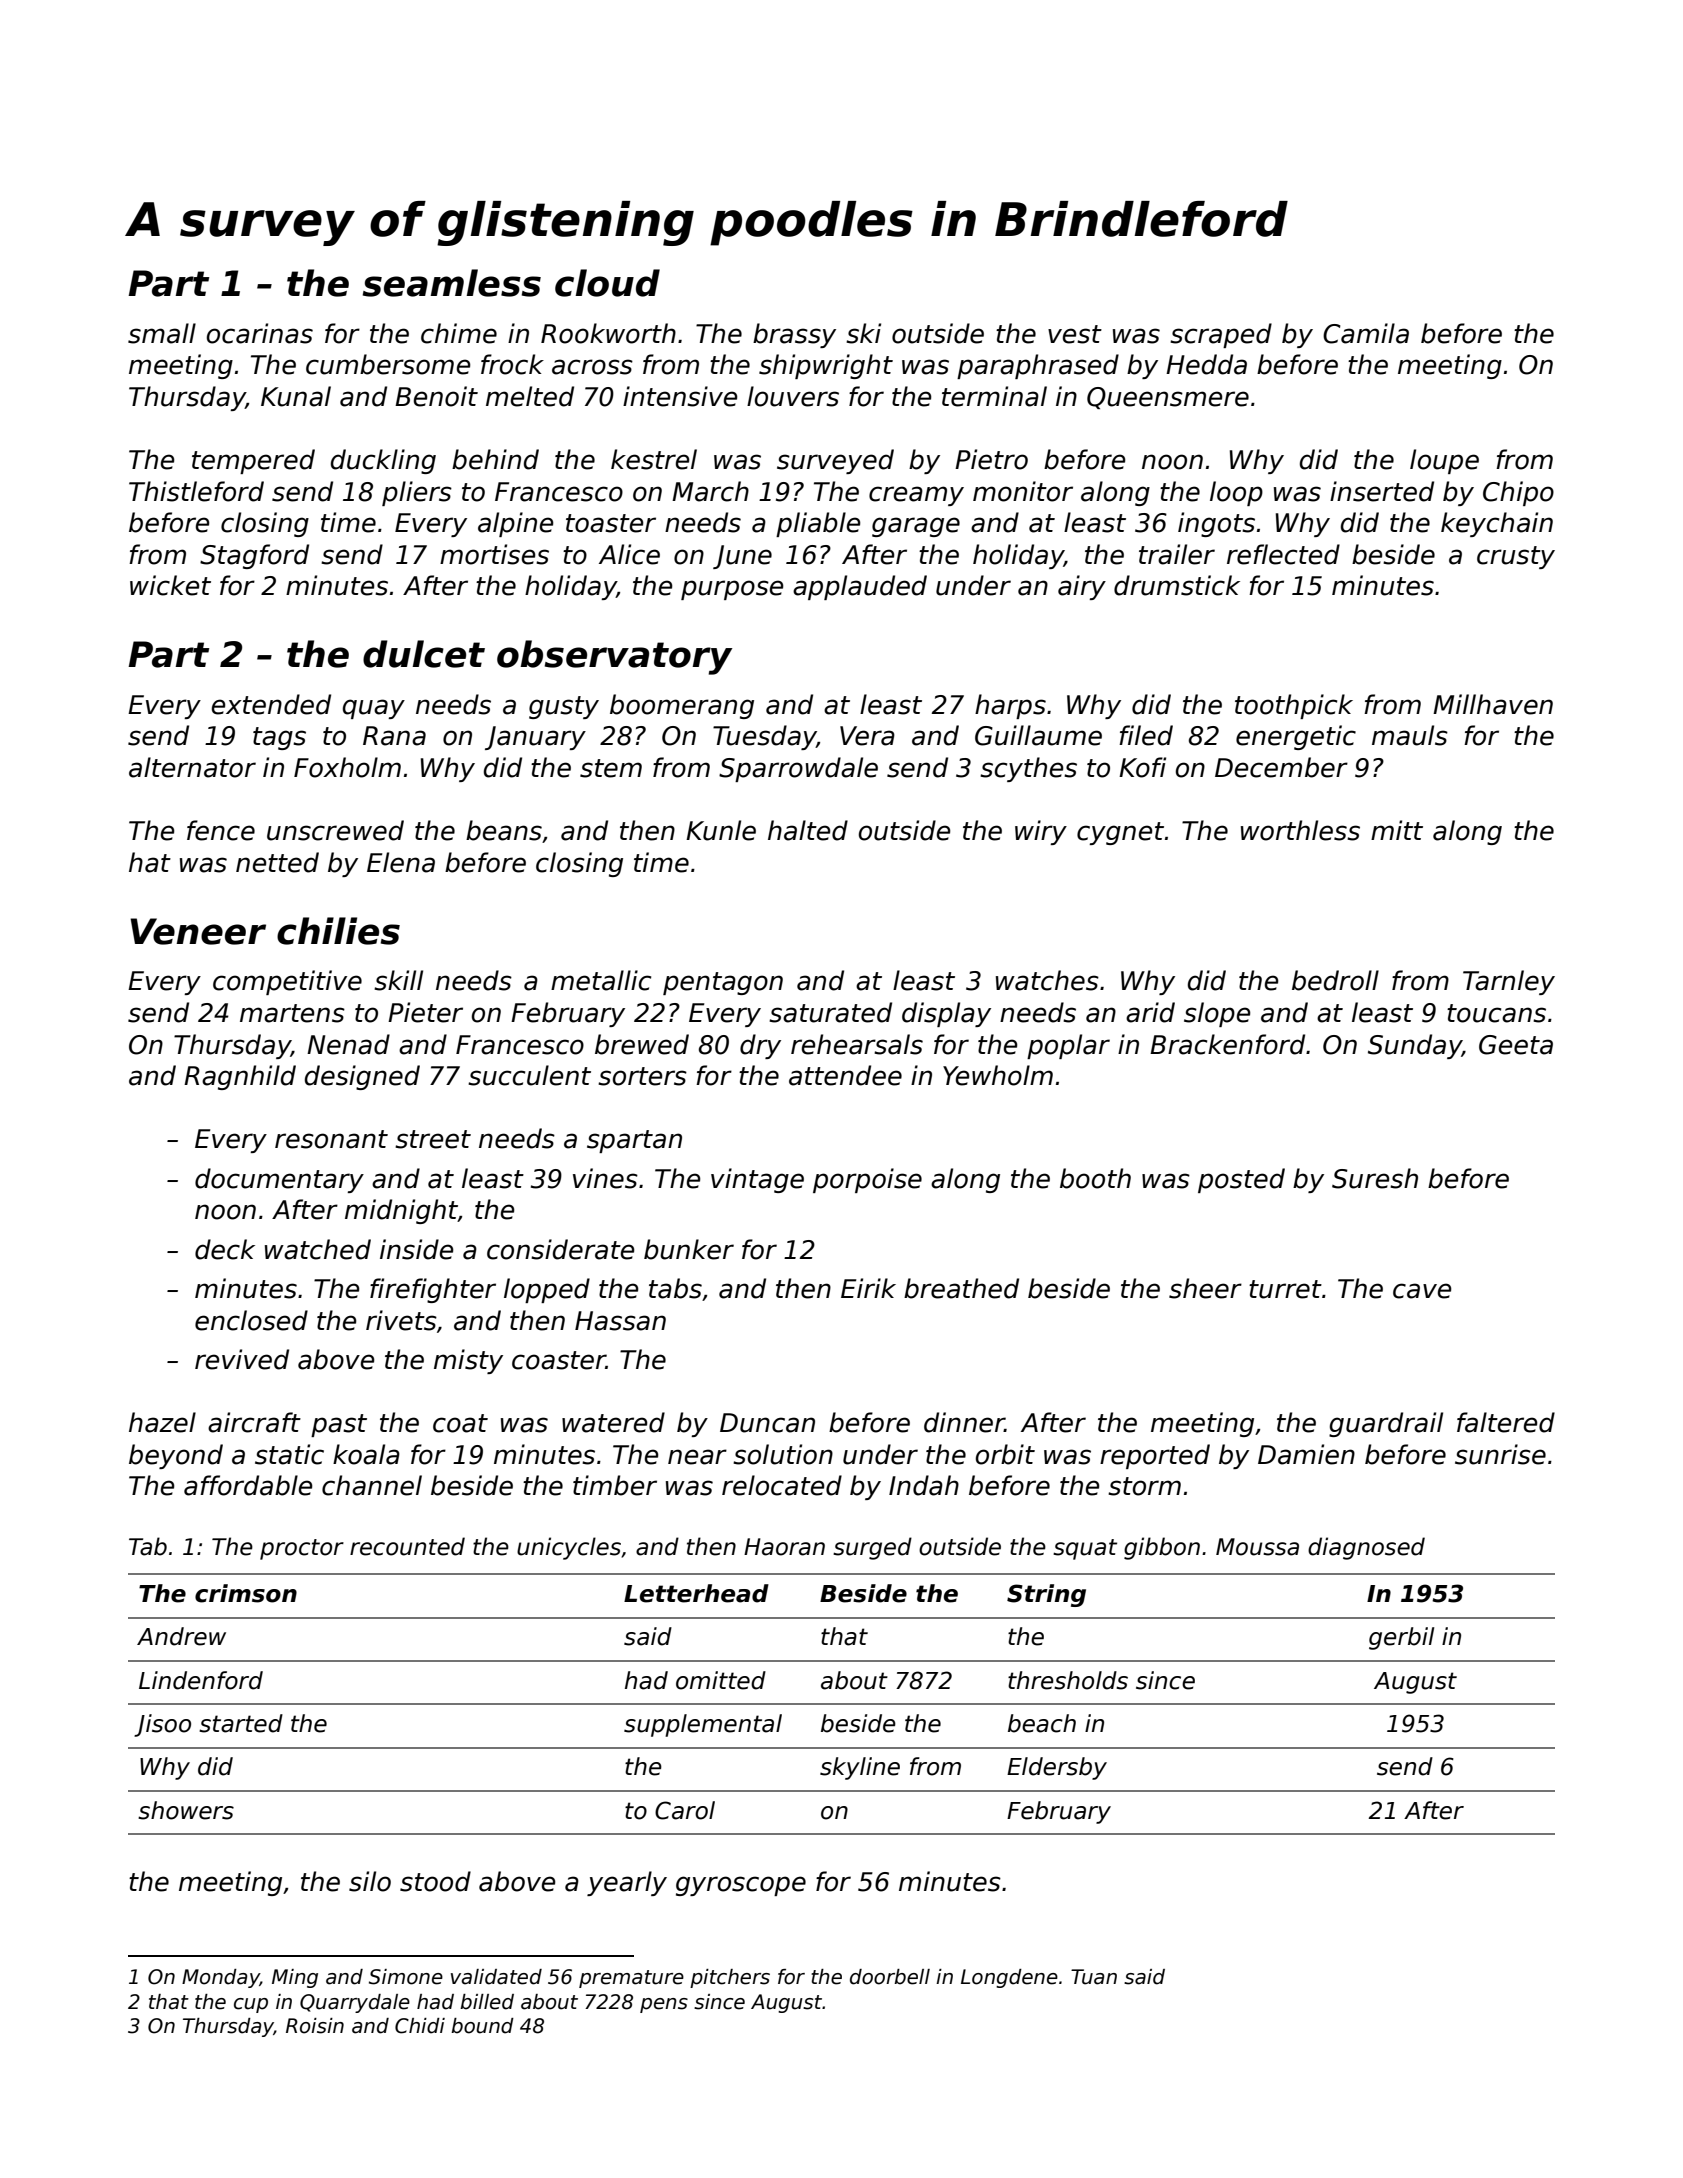  Describe the element at coordinates (1366, 333) in the screenshot. I see `Camila` at that location.
